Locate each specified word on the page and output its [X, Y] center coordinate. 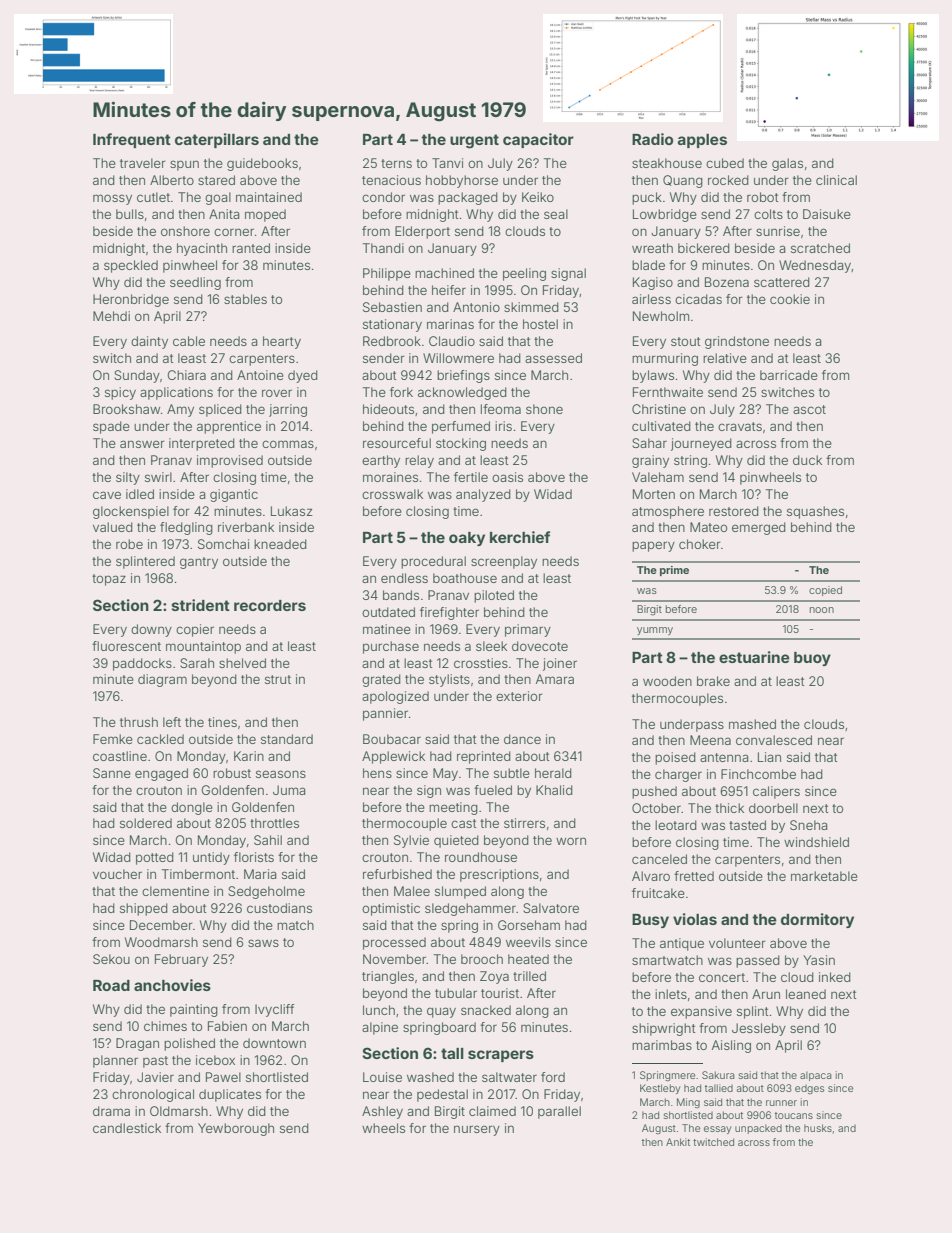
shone [544, 409]
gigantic [234, 495]
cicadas [698, 299]
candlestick [127, 1128]
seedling [195, 283]
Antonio [476, 307]
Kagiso [653, 283]
